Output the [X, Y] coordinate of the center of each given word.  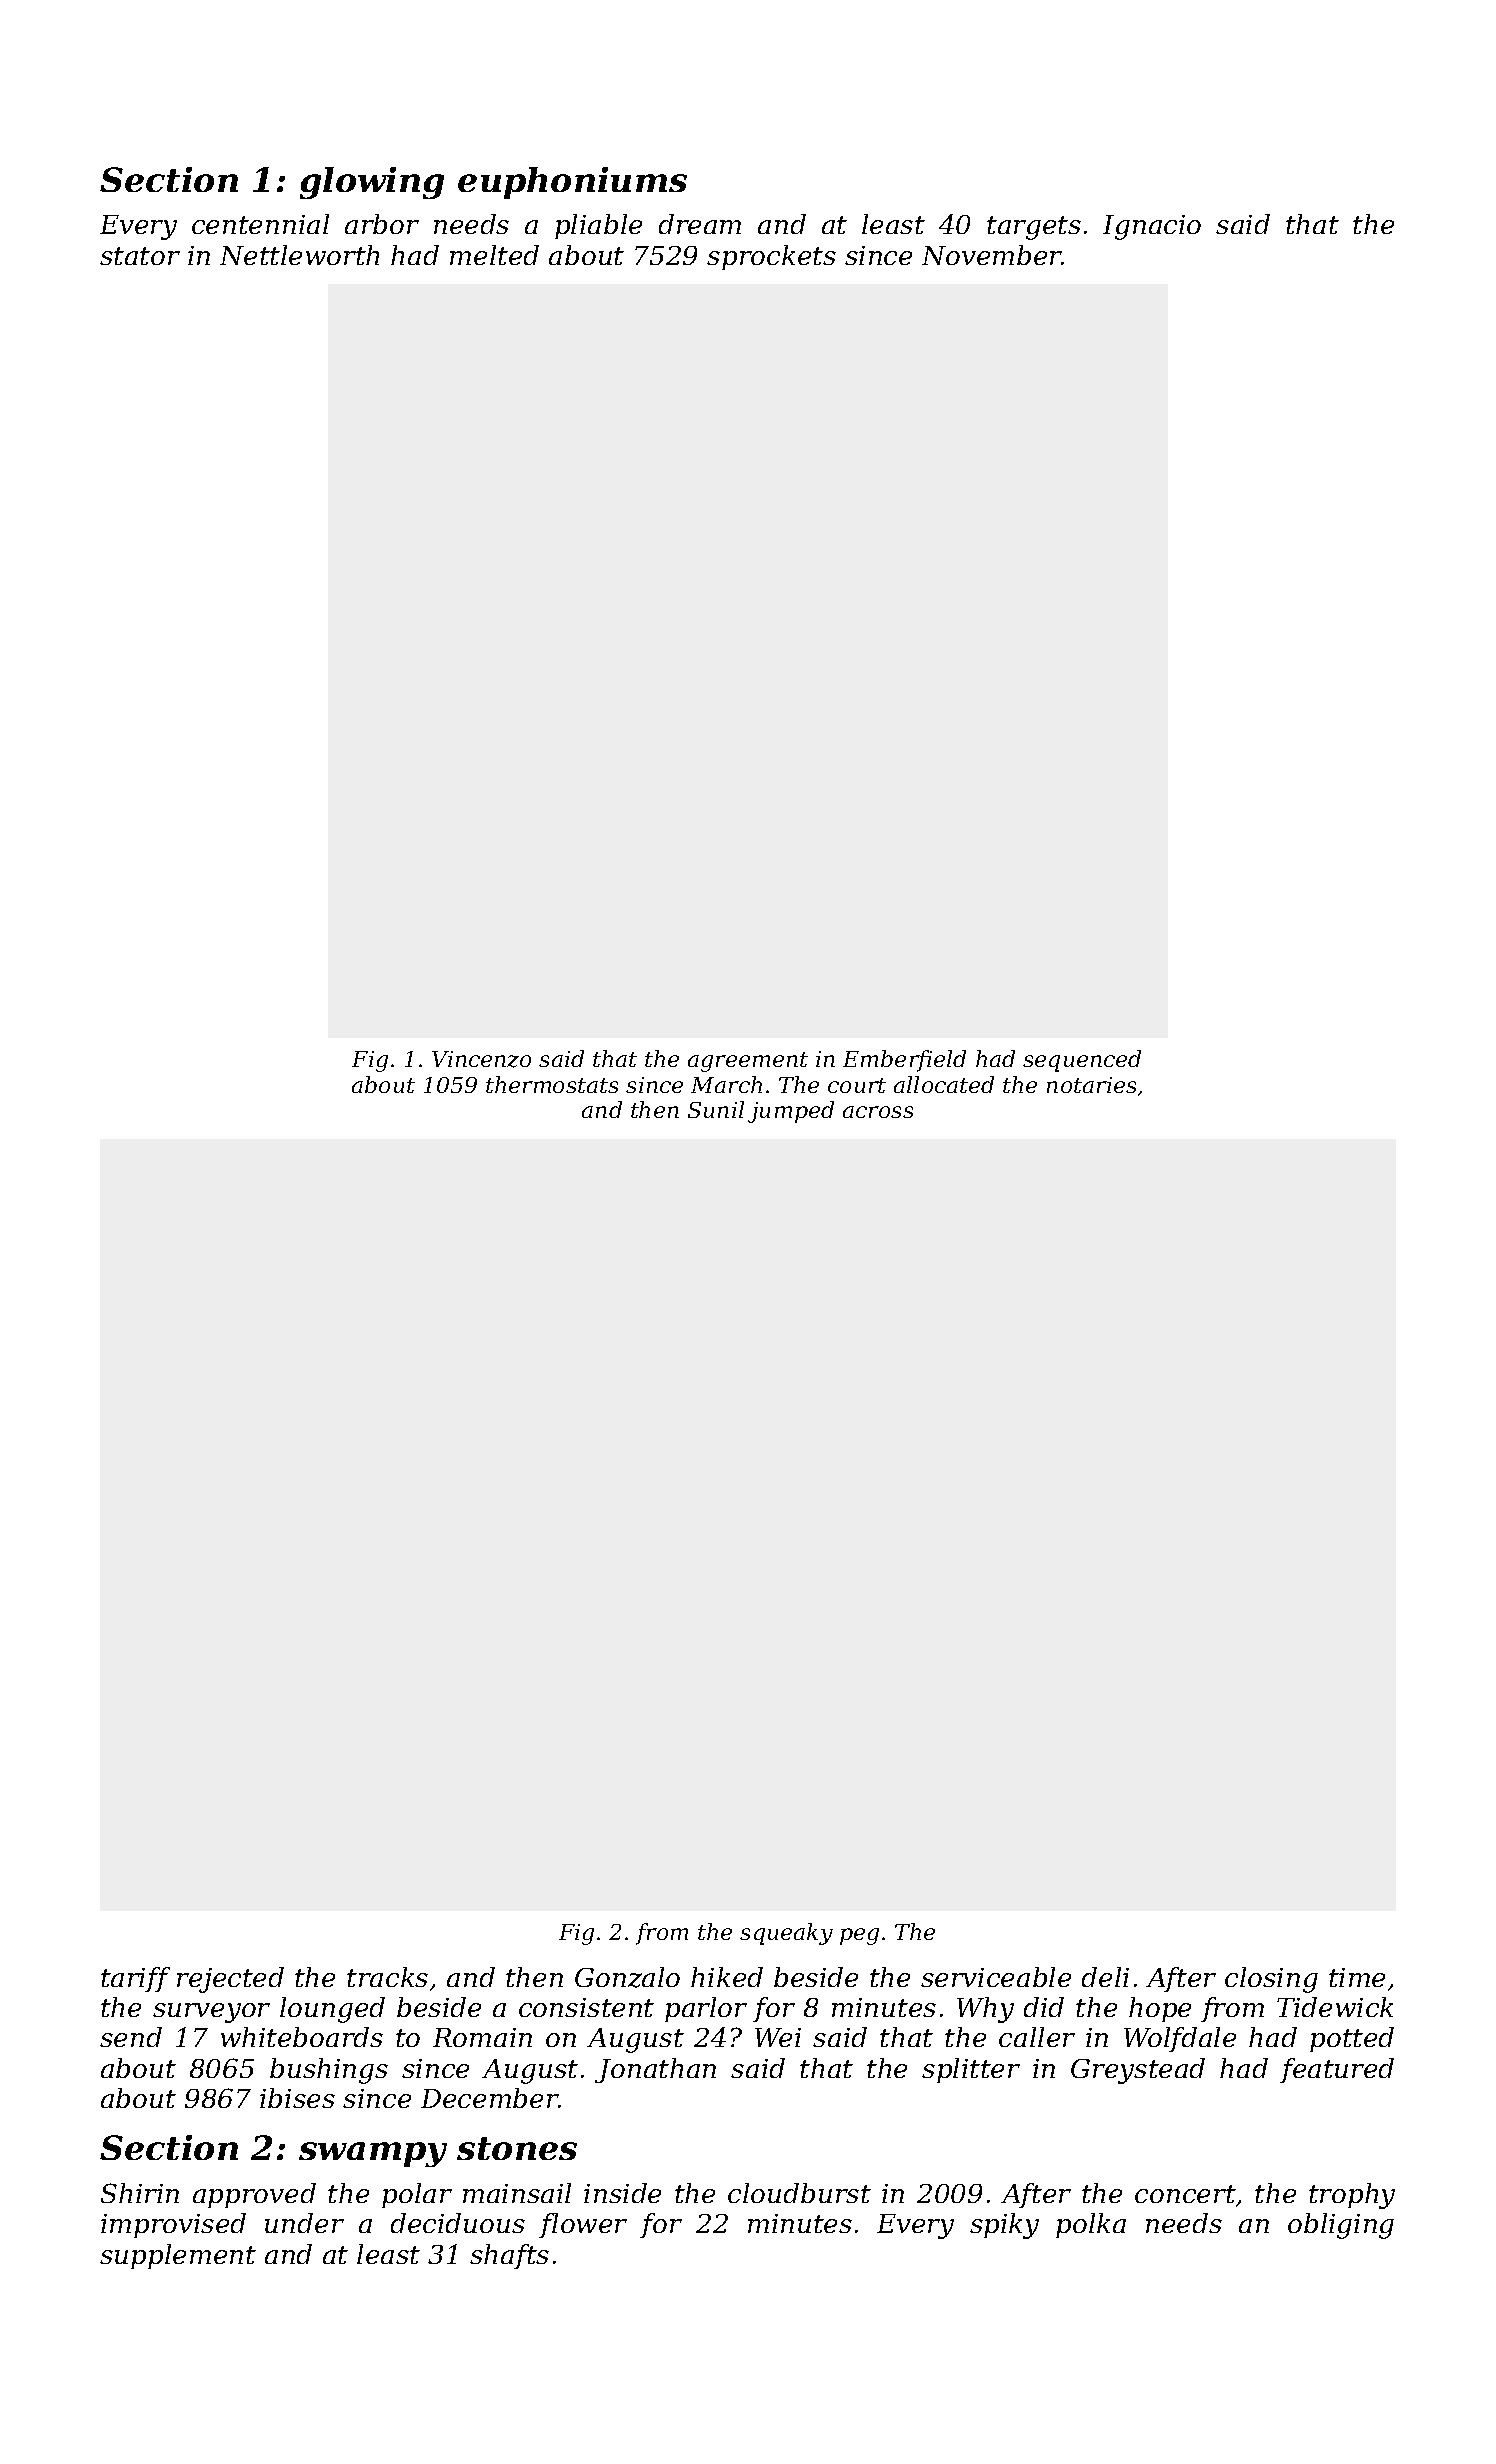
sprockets [771, 257]
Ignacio [1152, 227]
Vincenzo [481, 1059]
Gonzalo [627, 1977]
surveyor [211, 2013]
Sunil [716, 1109]
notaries [1091, 1085]
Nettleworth [299, 255]
